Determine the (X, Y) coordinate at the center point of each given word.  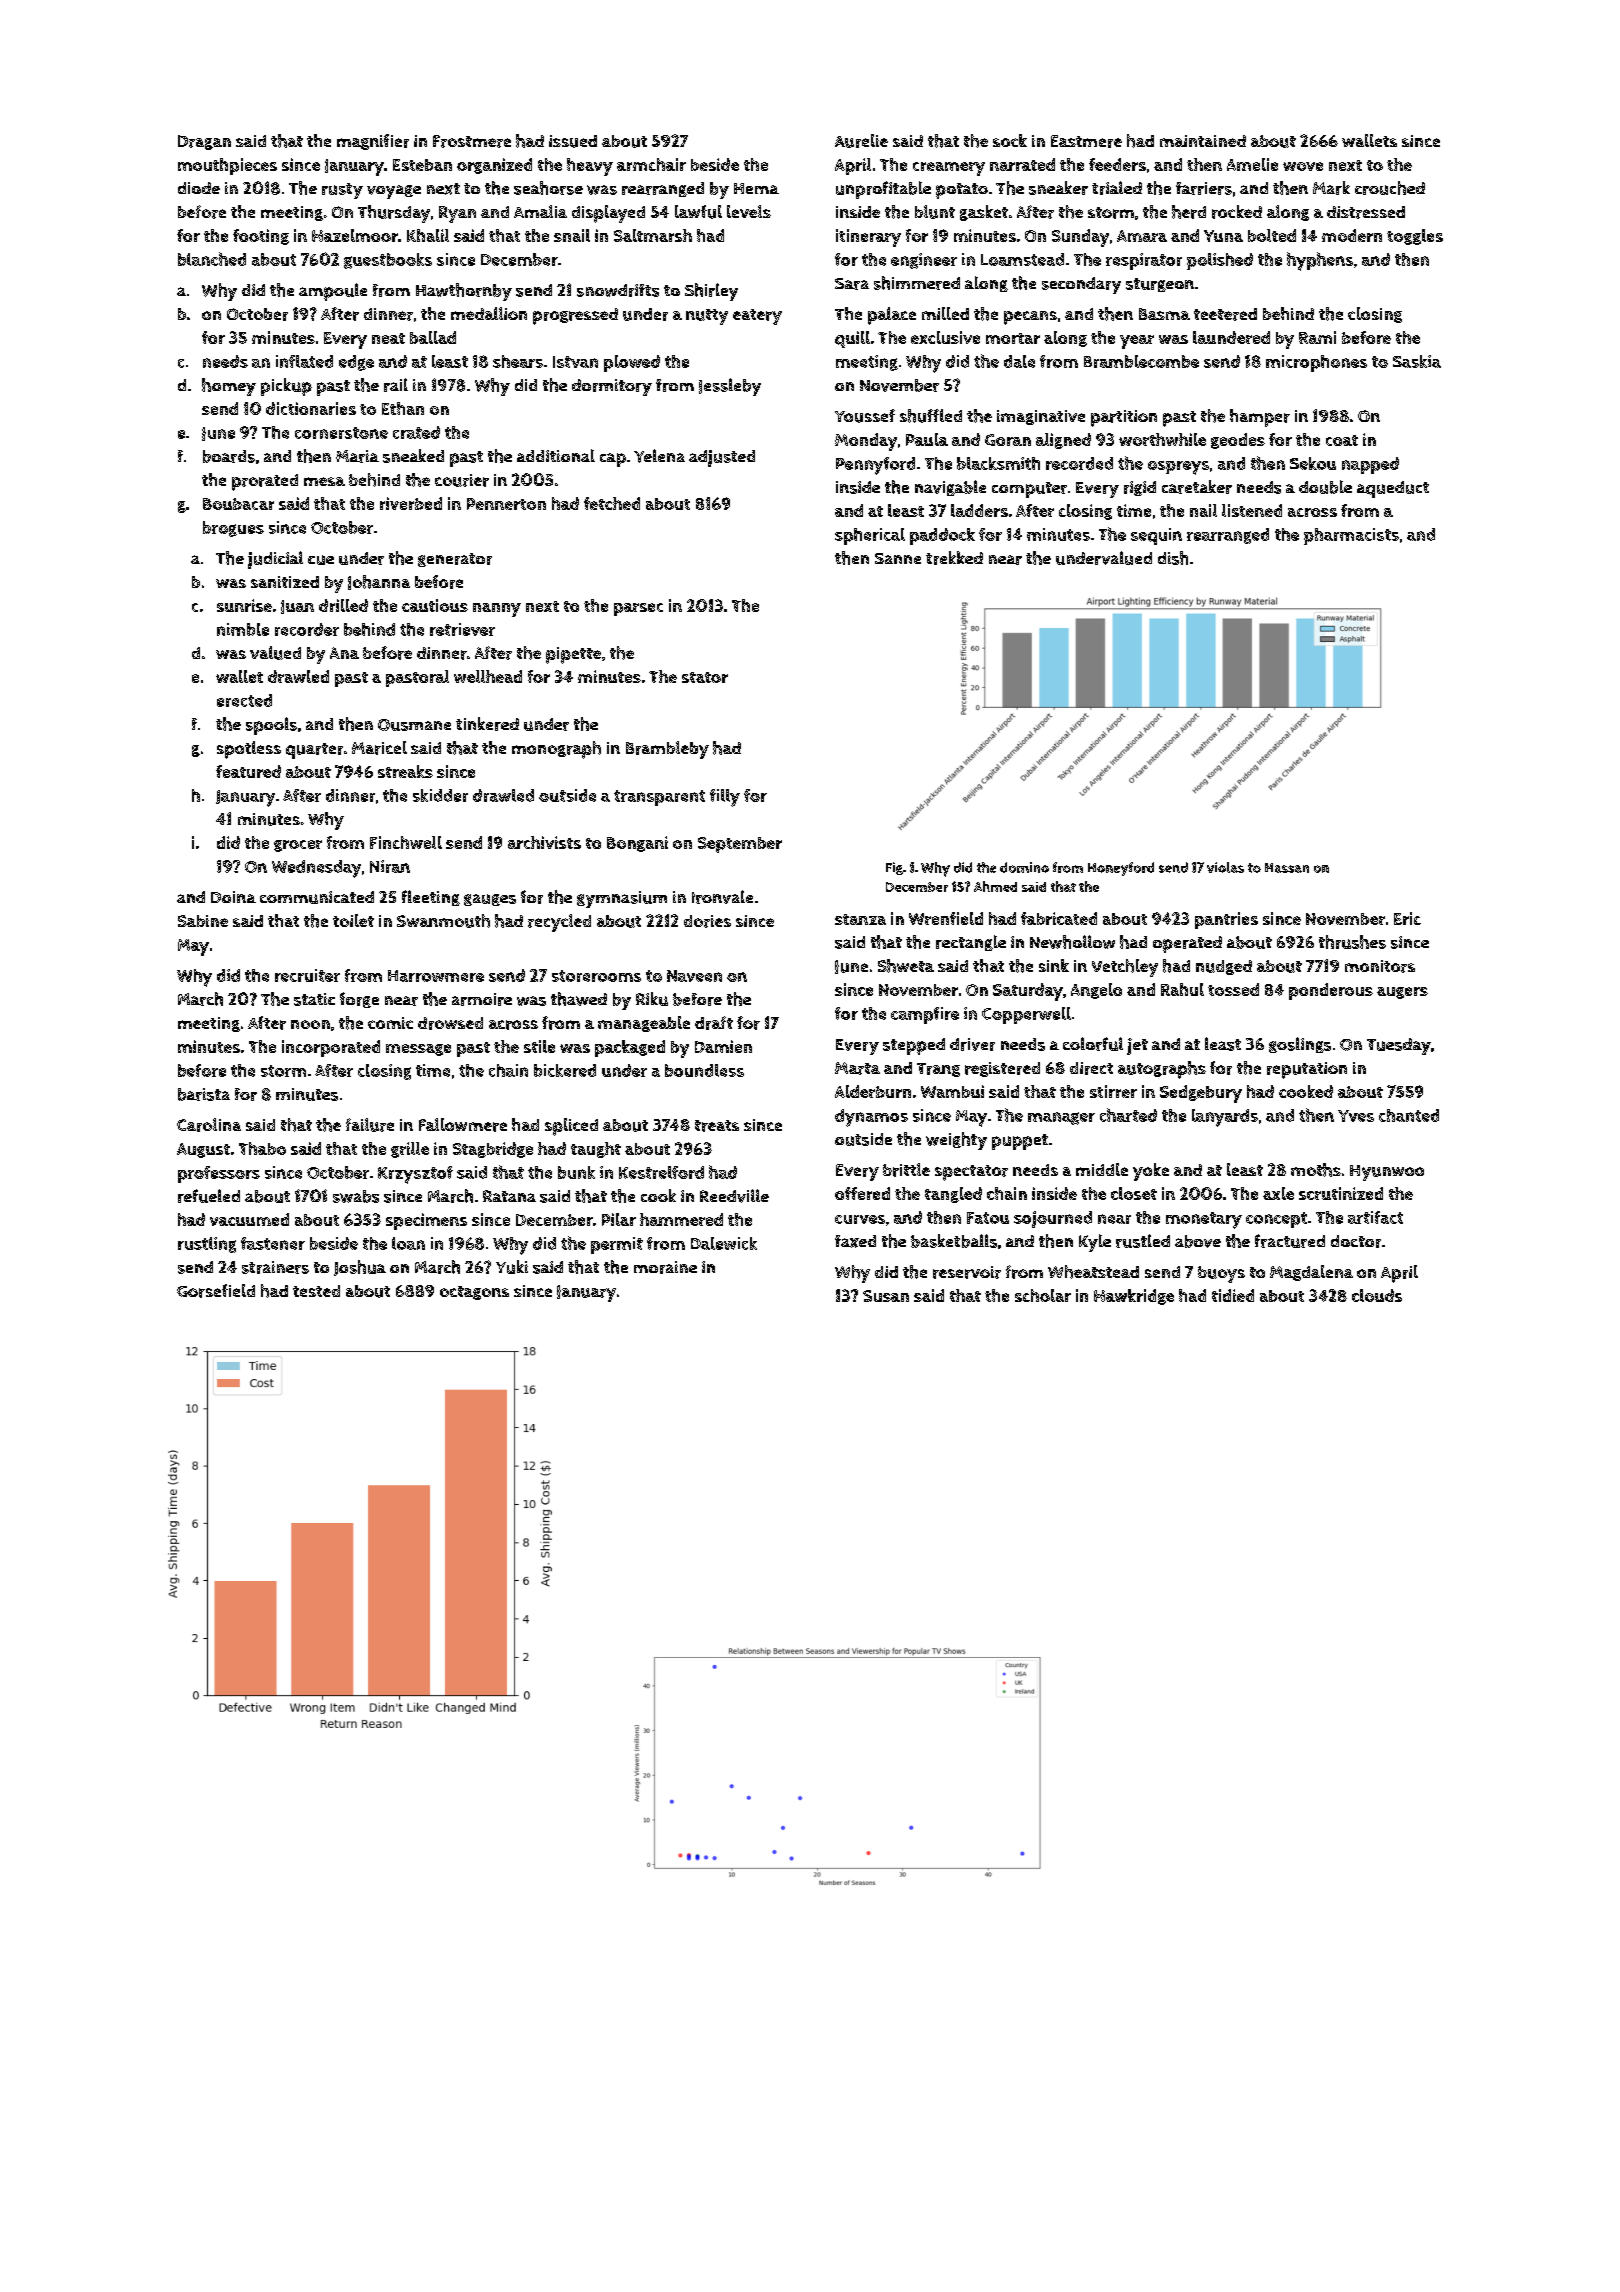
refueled (209, 1196)
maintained (1203, 141)
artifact (1375, 1217)
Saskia (1417, 361)
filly (725, 798)
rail (396, 385)
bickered (565, 1070)
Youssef (865, 416)
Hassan (1287, 868)
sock (1010, 140)
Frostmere (472, 141)
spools (271, 726)
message (418, 1050)
